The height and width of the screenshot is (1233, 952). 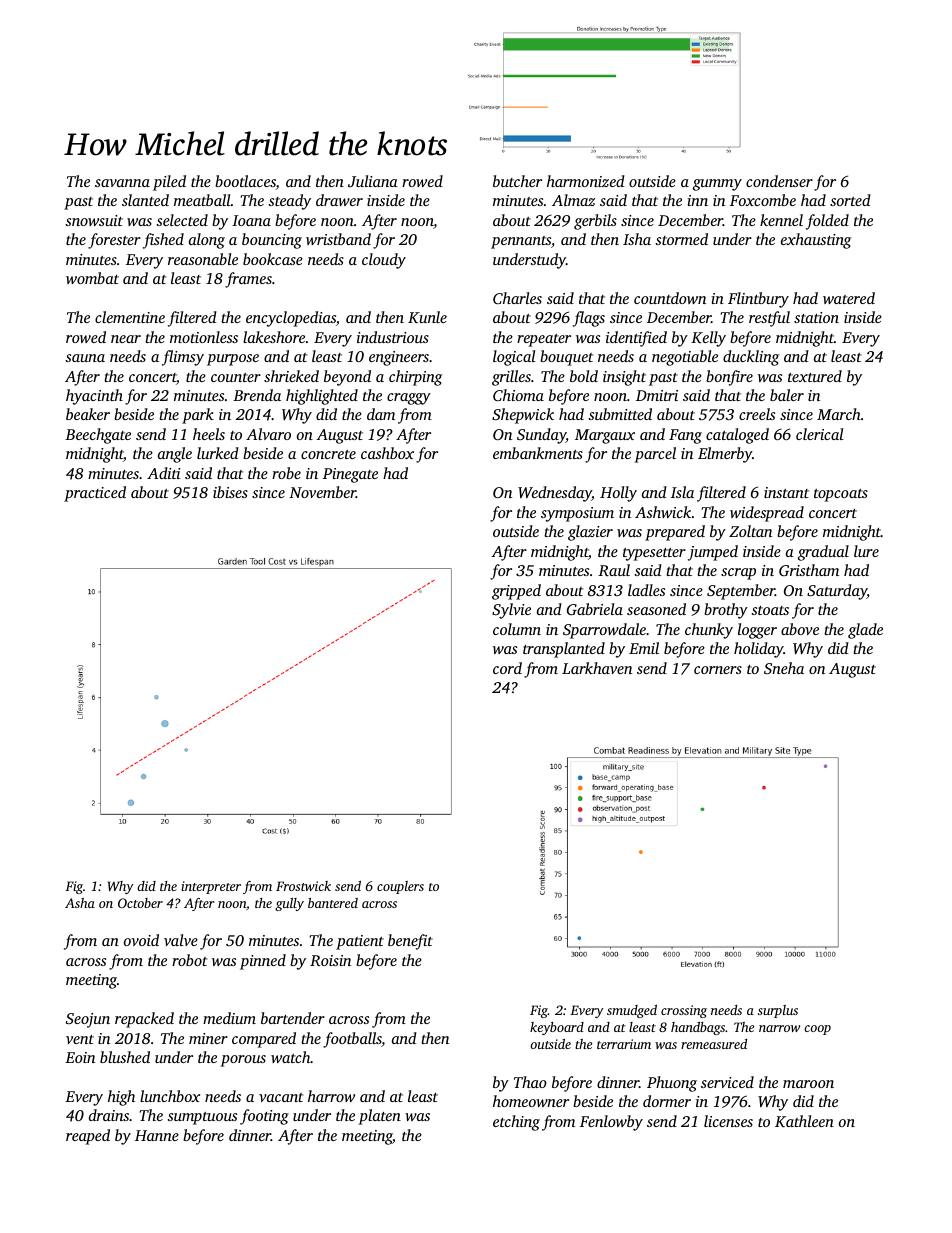 What do you see at coordinates (88, 1020) in the screenshot?
I see `Seojun` at bounding box center [88, 1020].
